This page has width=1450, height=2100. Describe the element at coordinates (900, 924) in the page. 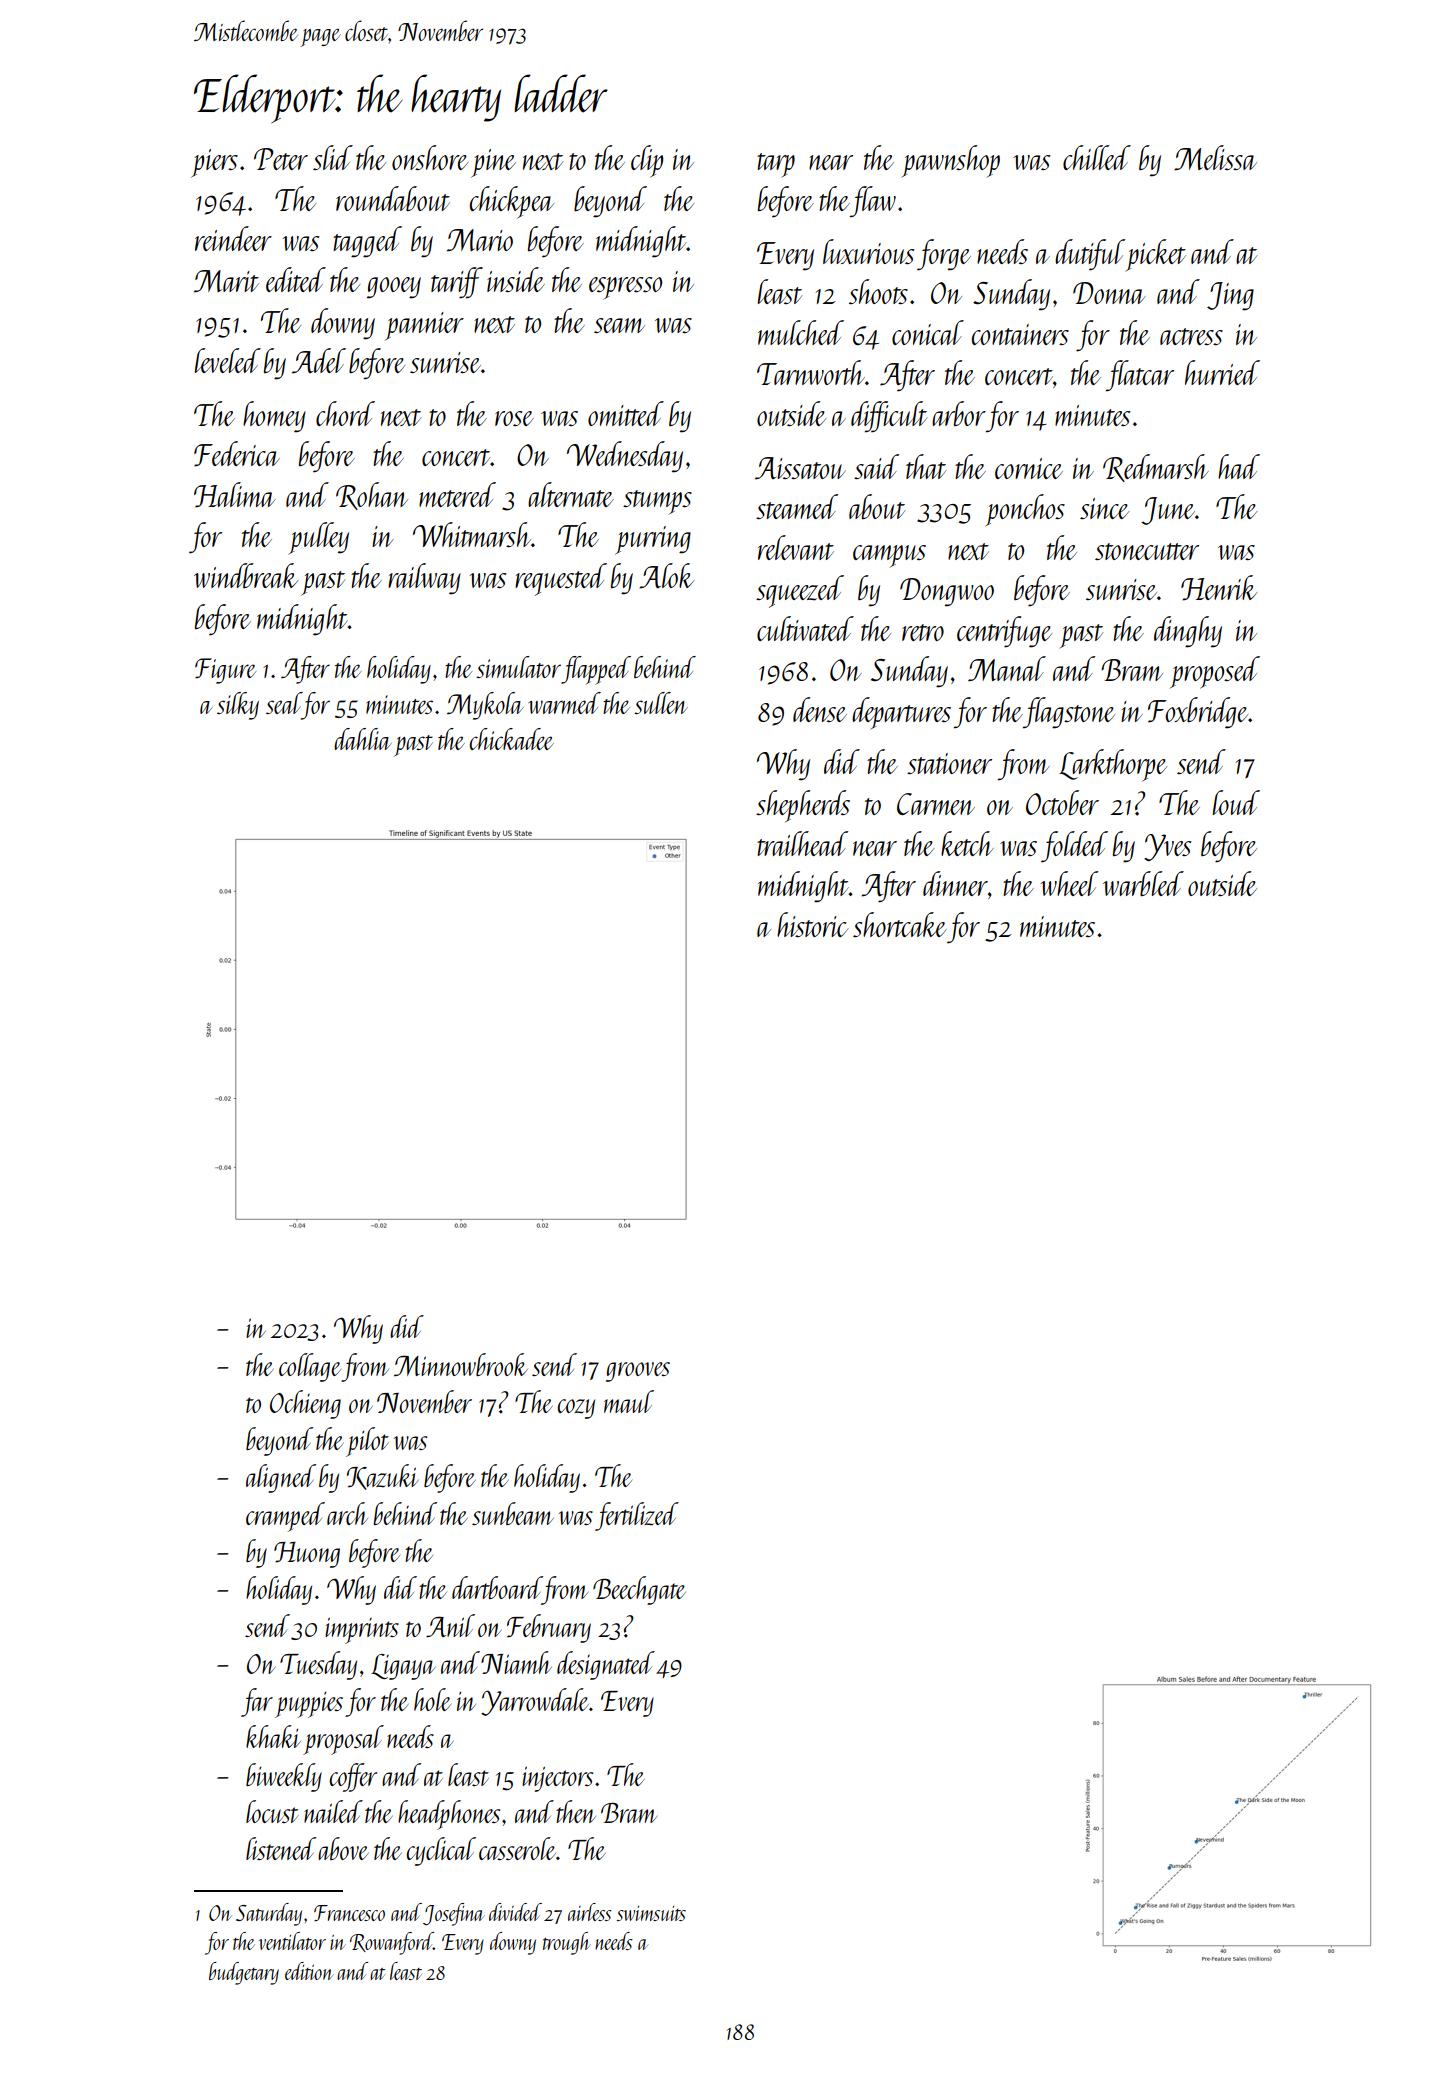

I see `shortcake` at that location.
